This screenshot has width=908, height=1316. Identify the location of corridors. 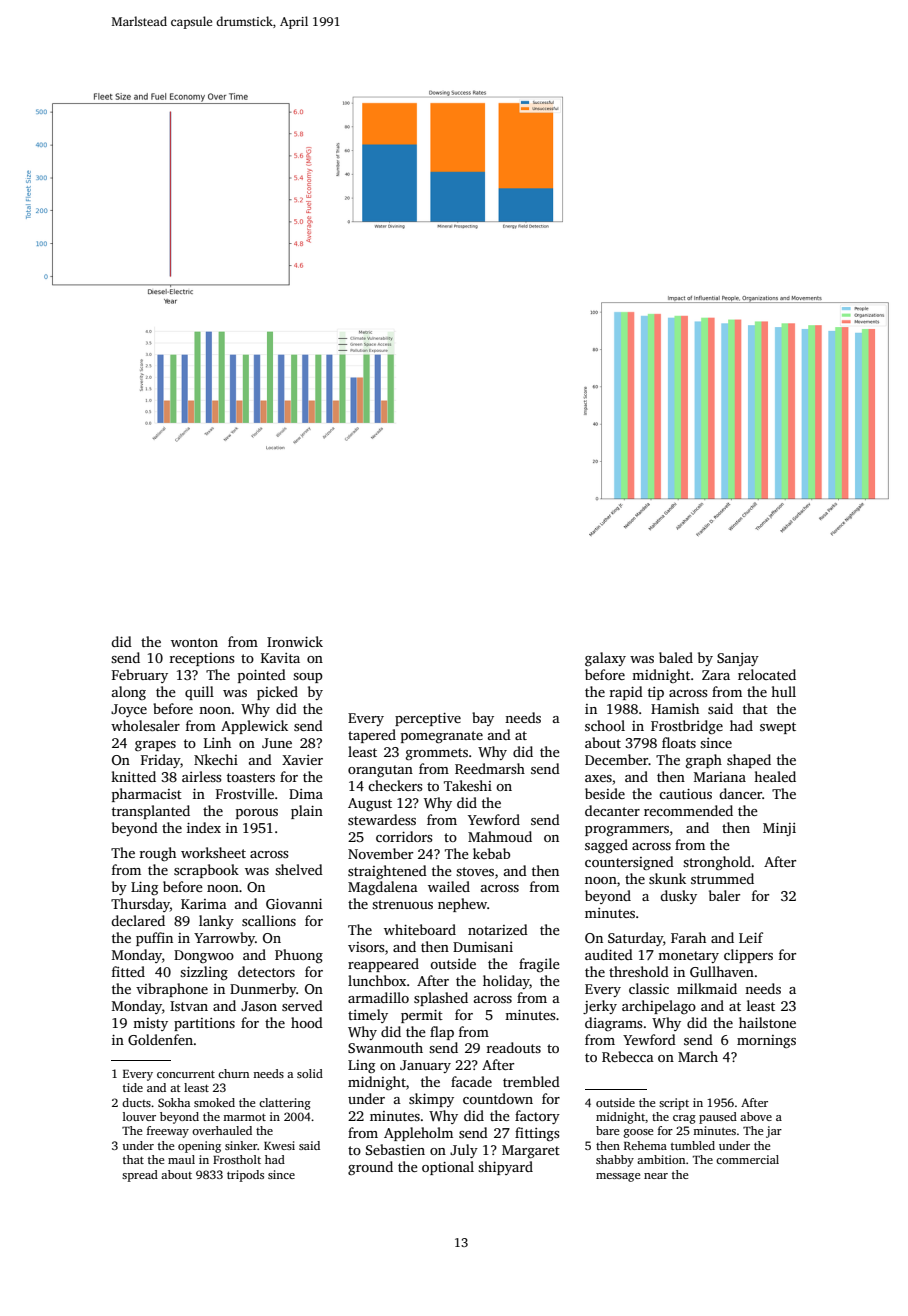
(404, 836).
